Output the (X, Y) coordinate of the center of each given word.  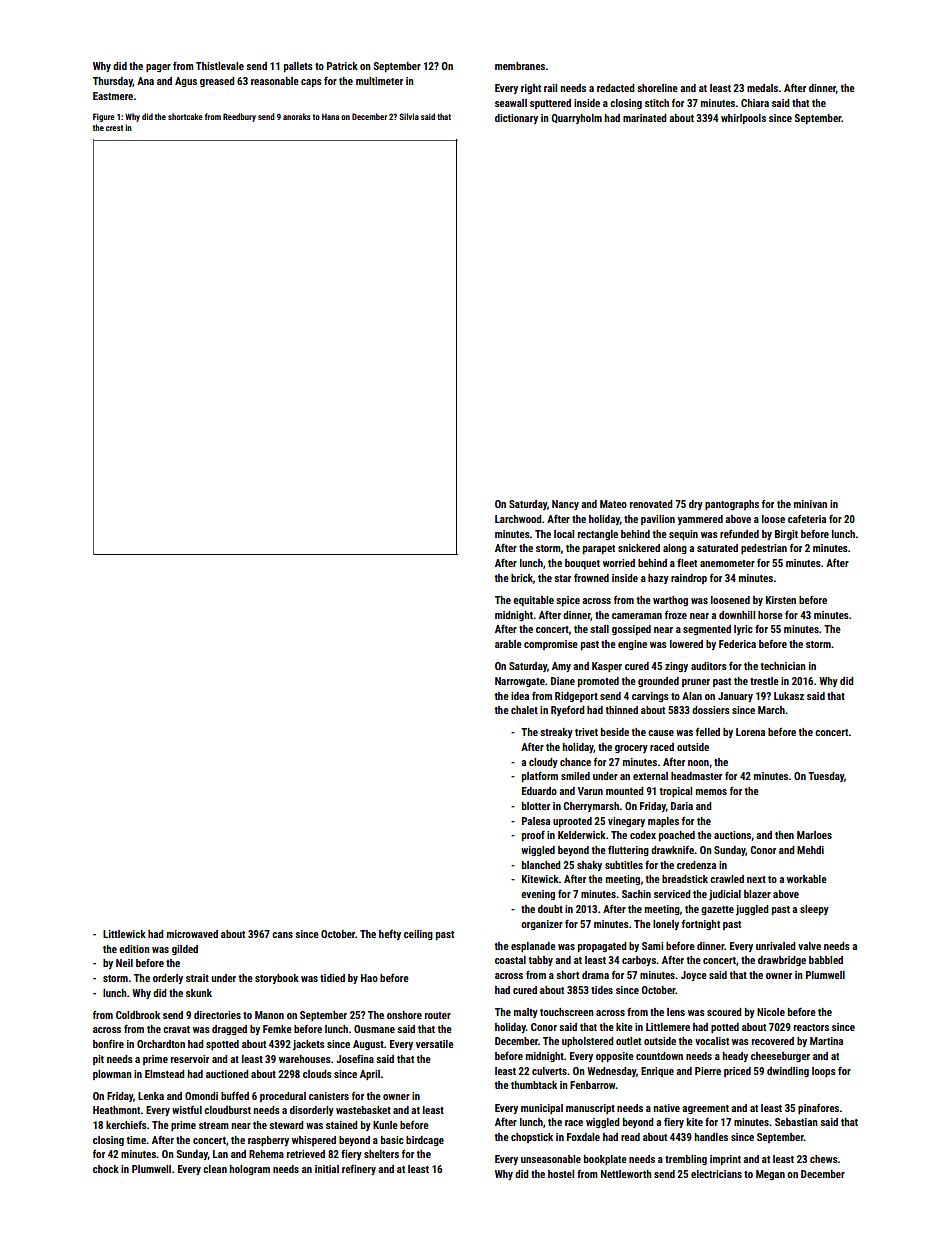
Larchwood (518, 519)
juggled (752, 910)
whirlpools (743, 119)
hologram (250, 1170)
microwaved (192, 934)
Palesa (536, 821)
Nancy (565, 505)
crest (114, 128)
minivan (810, 504)
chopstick (532, 1138)
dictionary (516, 119)
